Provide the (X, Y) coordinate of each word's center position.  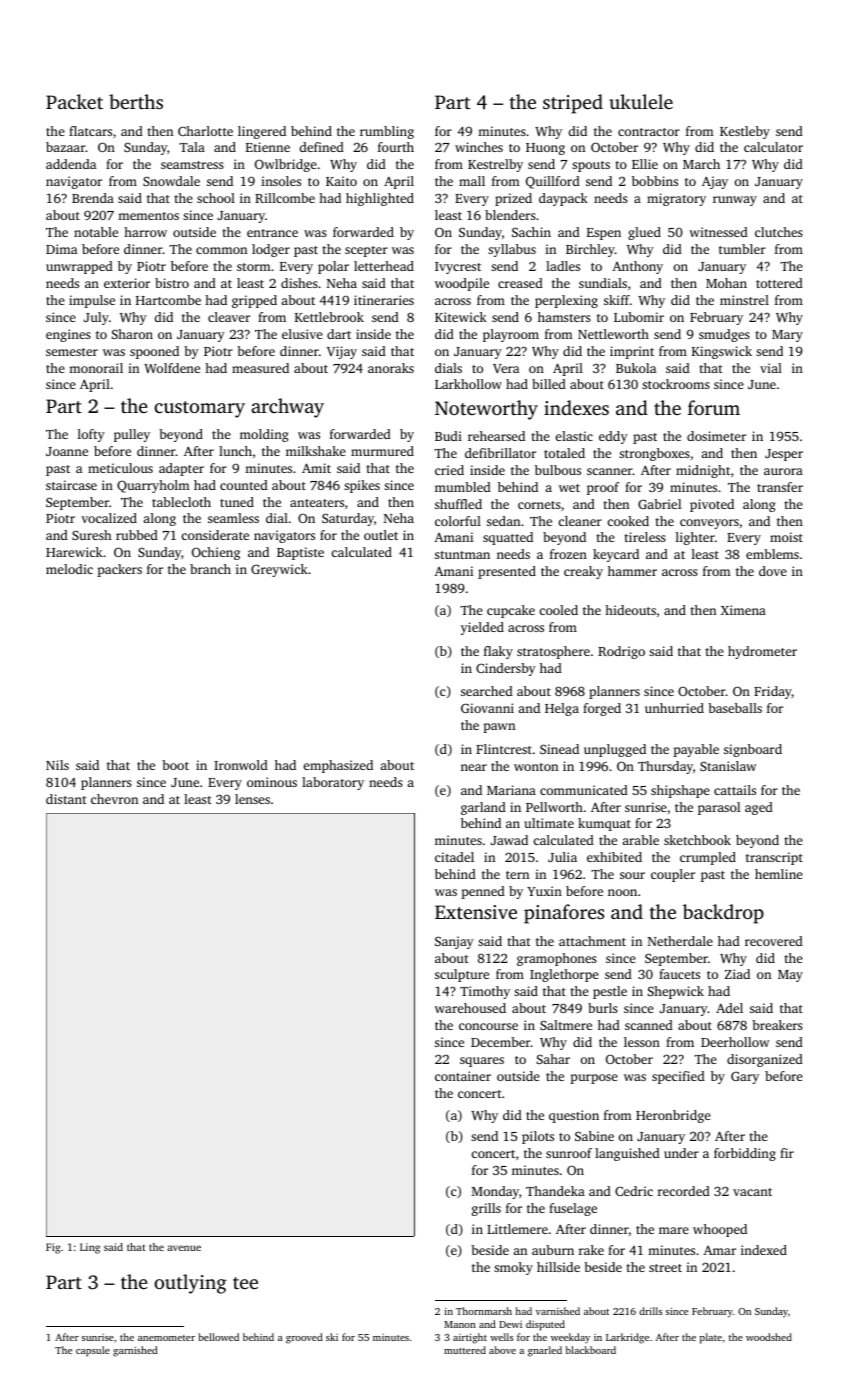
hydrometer (762, 652)
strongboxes (654, 454)
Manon (460, 1324)
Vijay (342, 352)
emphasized (338, 766)
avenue (184, 1248)
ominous (272, 782)
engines (68, 335)
